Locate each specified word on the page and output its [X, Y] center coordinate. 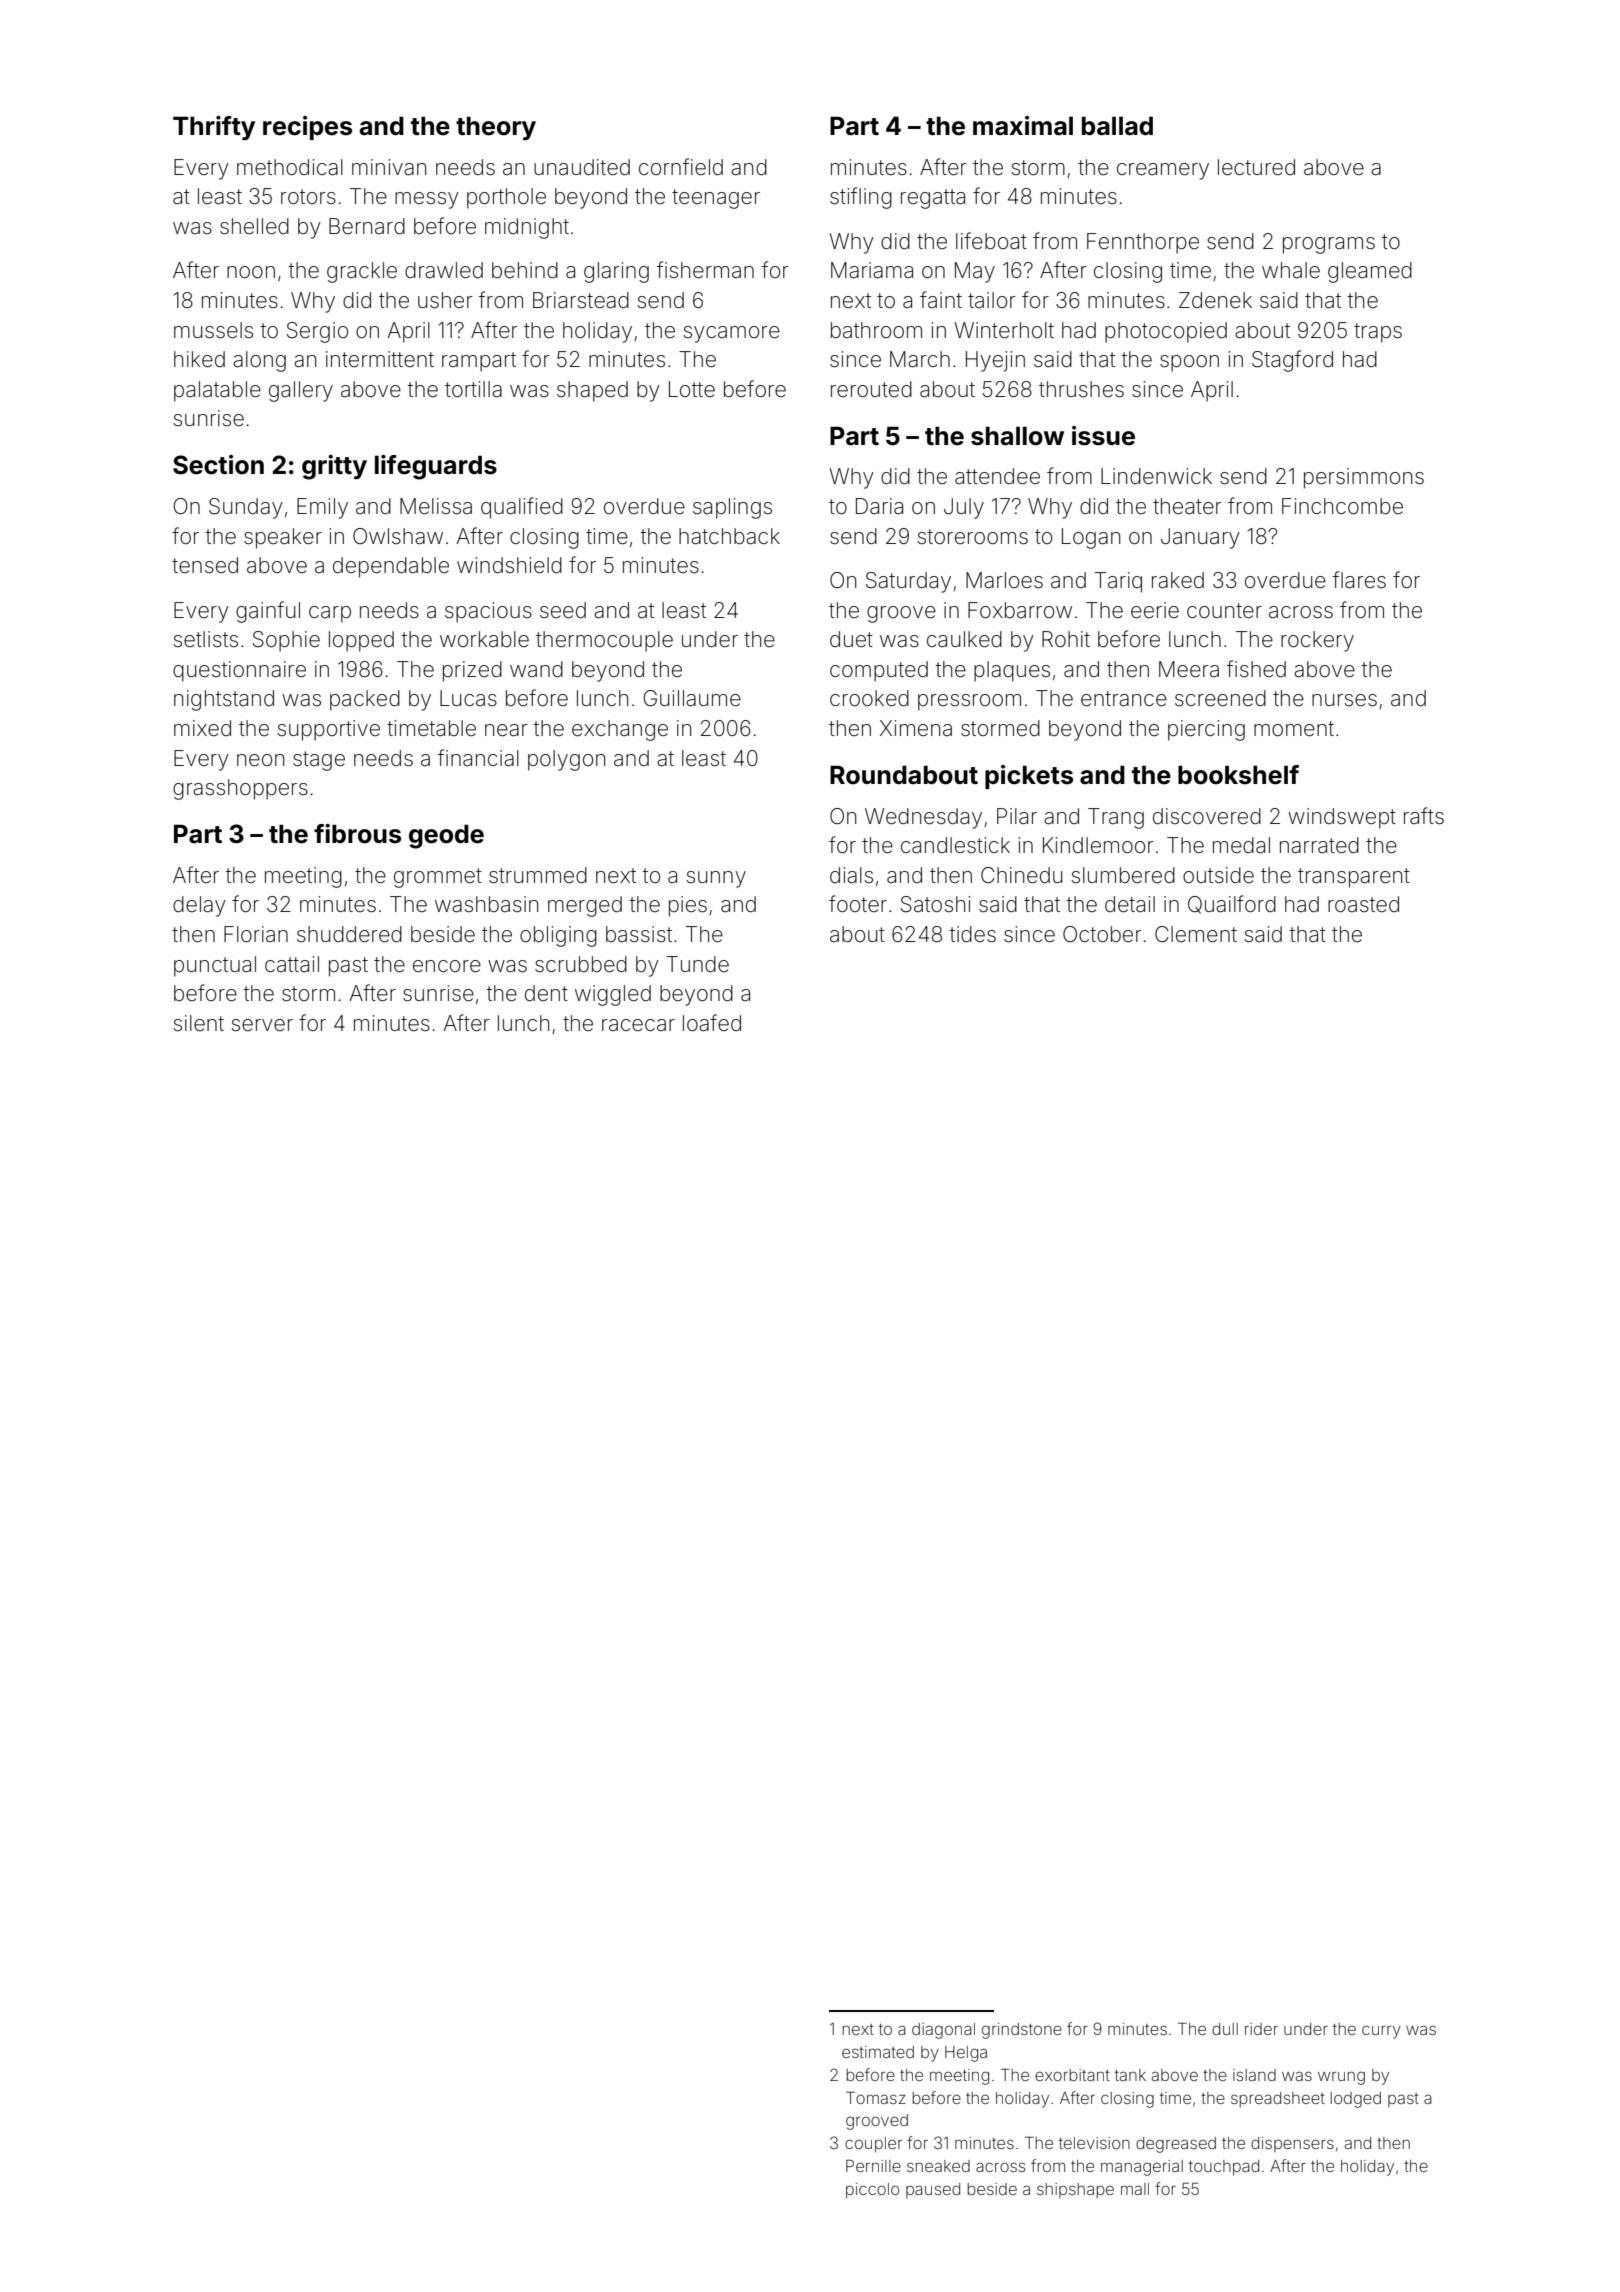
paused [933, 2190]
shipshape [1075, 2190]
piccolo [872, 2191]
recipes [307, 128]
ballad [1117, 126]
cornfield [681, 166]
